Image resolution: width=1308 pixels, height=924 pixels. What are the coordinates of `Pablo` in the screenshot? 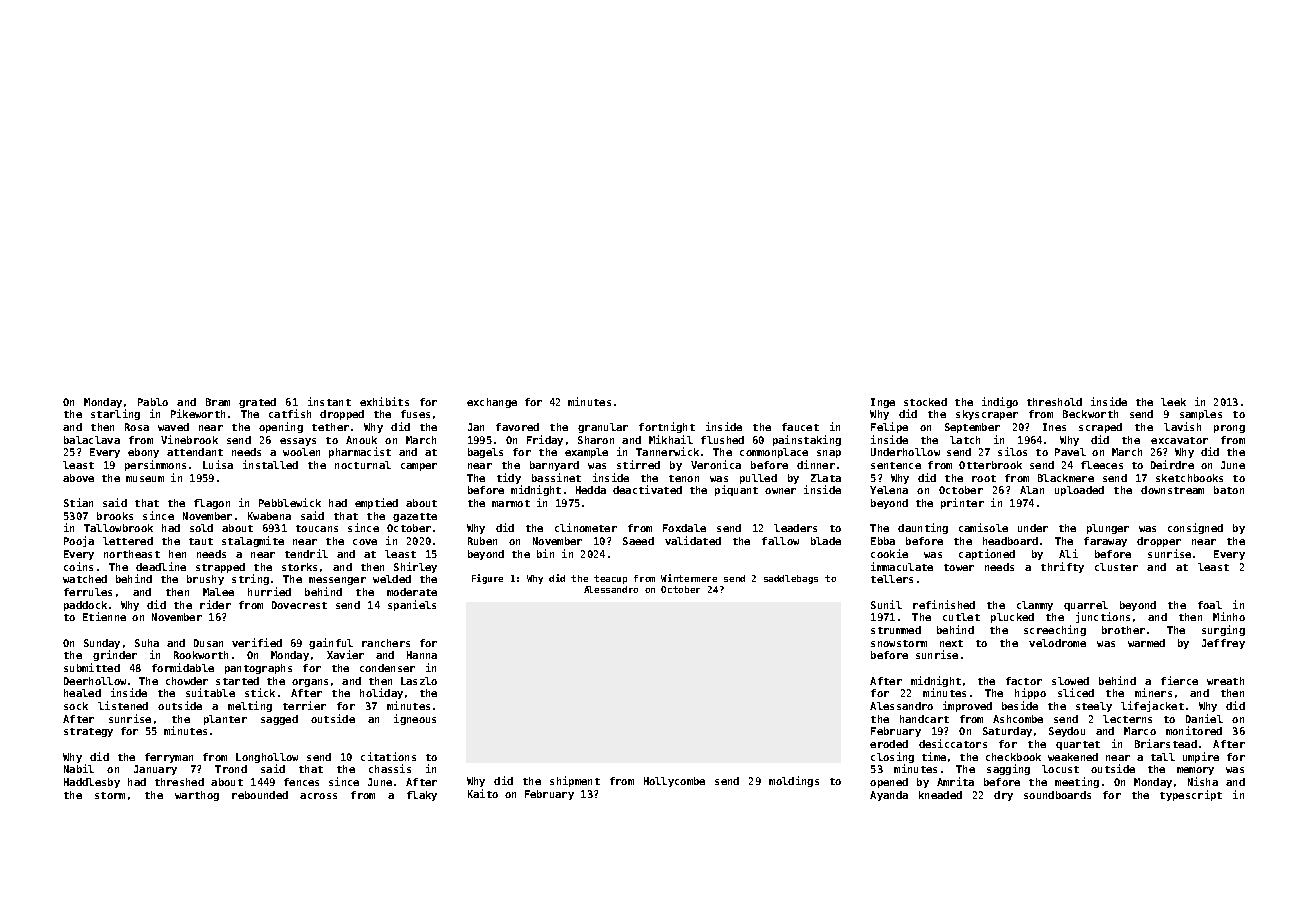 It's located at (153, 402).
